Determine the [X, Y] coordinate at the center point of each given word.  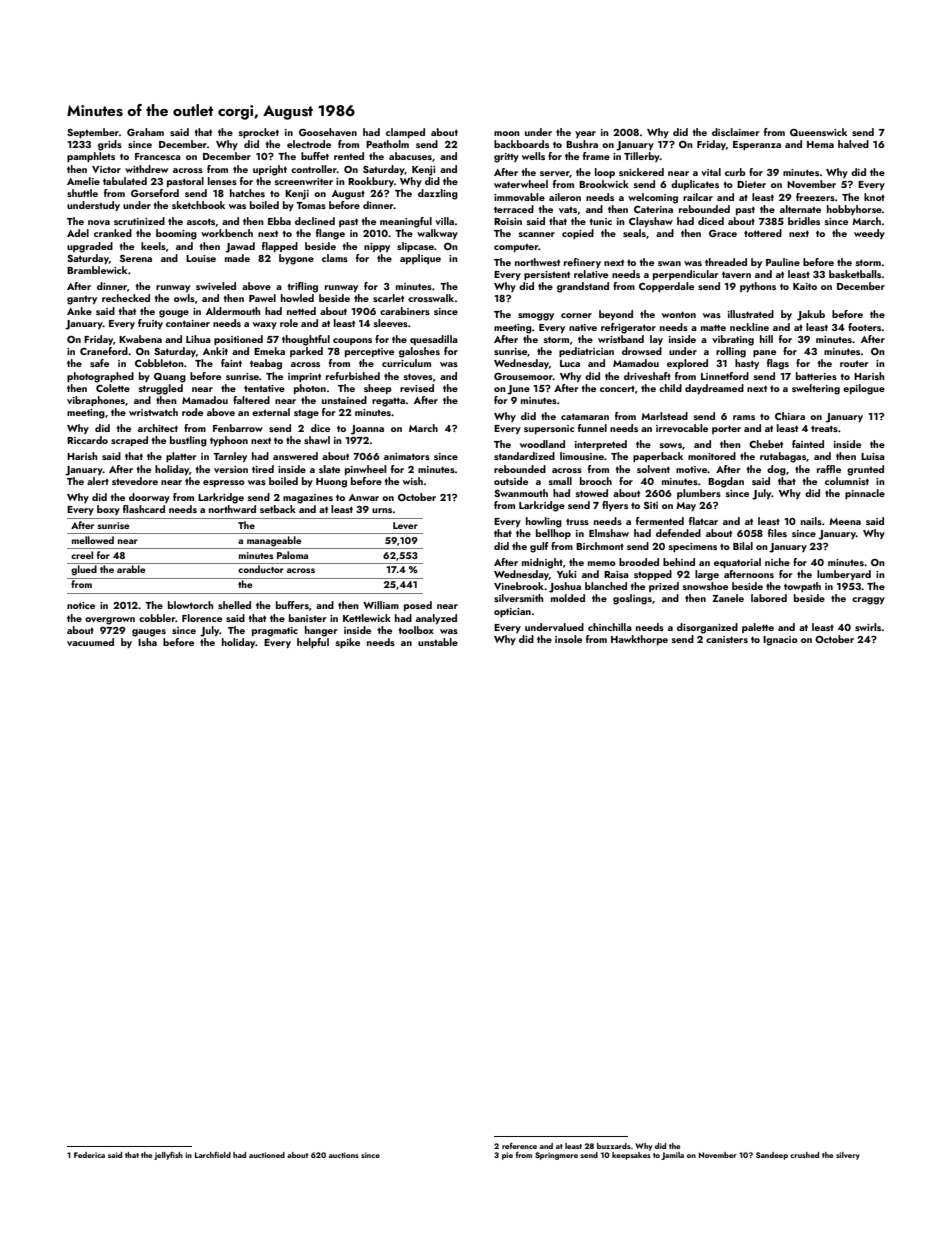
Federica [89, 1155]
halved [853, 144]
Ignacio [780, 641]
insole [568, 639]
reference [519, 1146]
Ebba [279, 221]
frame [596, 156]
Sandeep [772, 1156]
